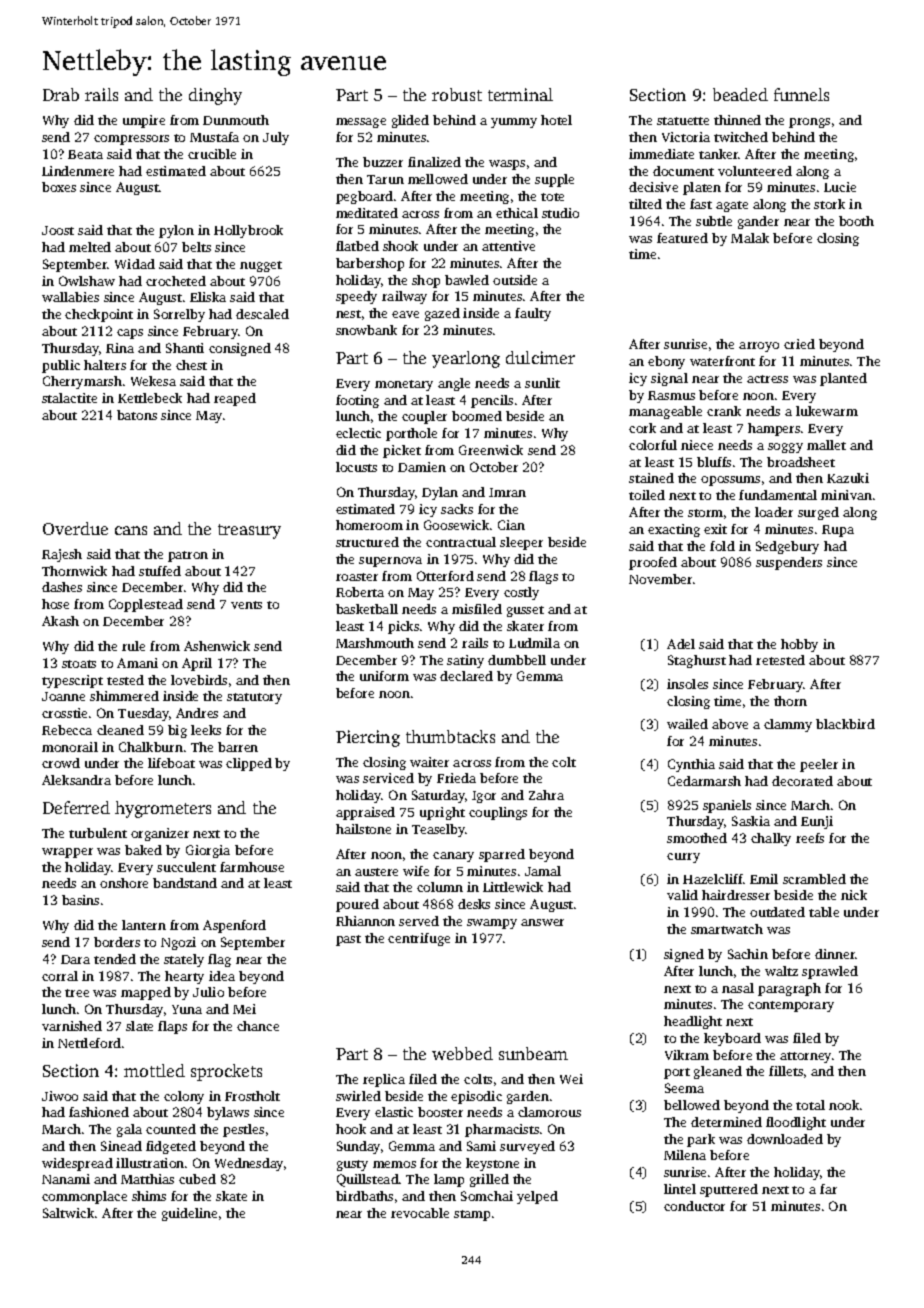 This page has width=924, height=1308. What do you see at coordinates (90, 247) in the page?
I see `melted` at bounding box center [90, 247].
